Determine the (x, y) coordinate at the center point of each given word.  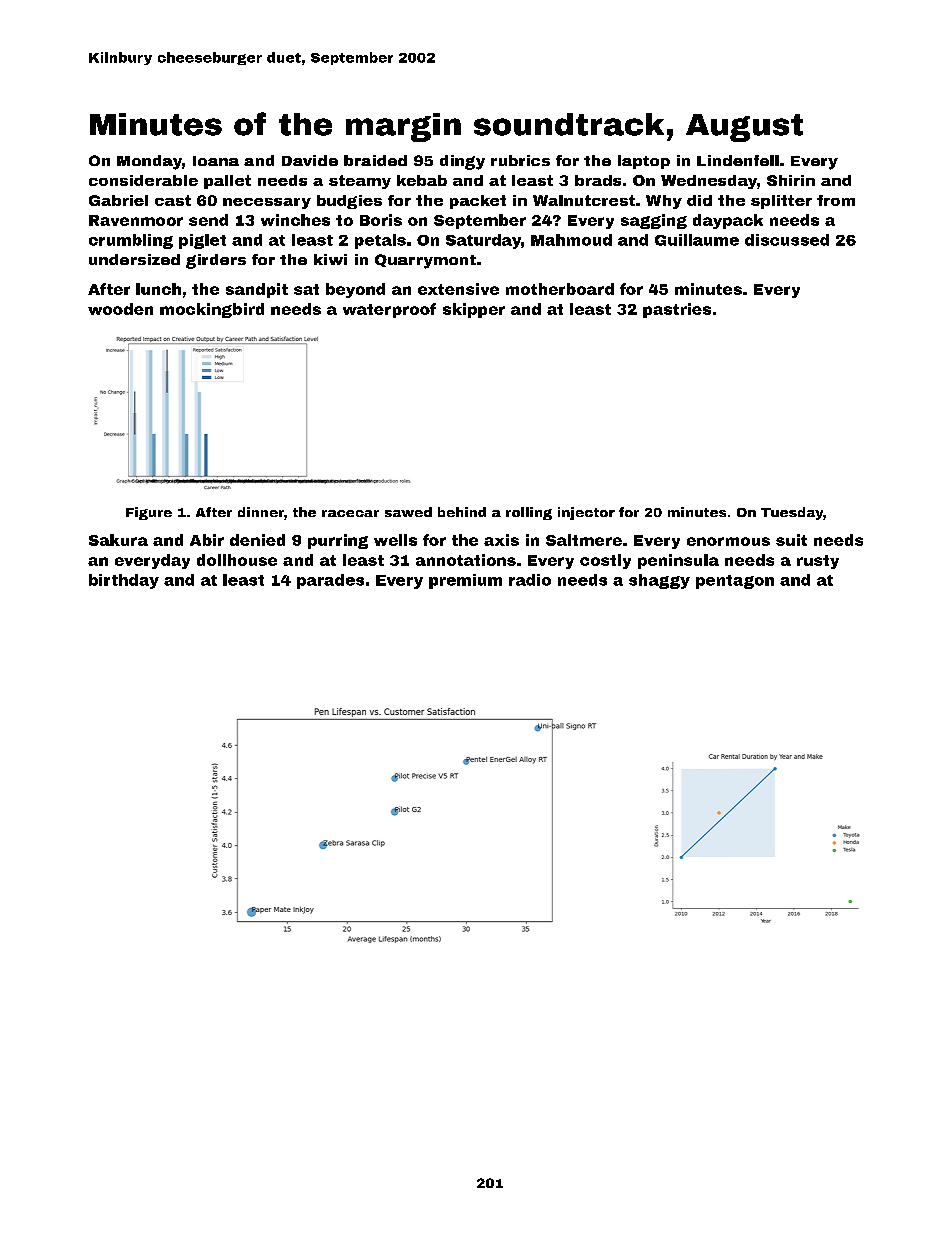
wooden (120, 309)
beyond (355, 290)
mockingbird (212, 310)
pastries (677, 310)
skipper (474, 310)
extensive (458, 289)
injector (586, 513)
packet (478, 202)
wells (395, 540)
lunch (158, 289)
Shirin (791, 180)
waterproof (389, 310)
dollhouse (237, 560)
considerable (143, 180)
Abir (207, 540)
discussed (787, 240)
